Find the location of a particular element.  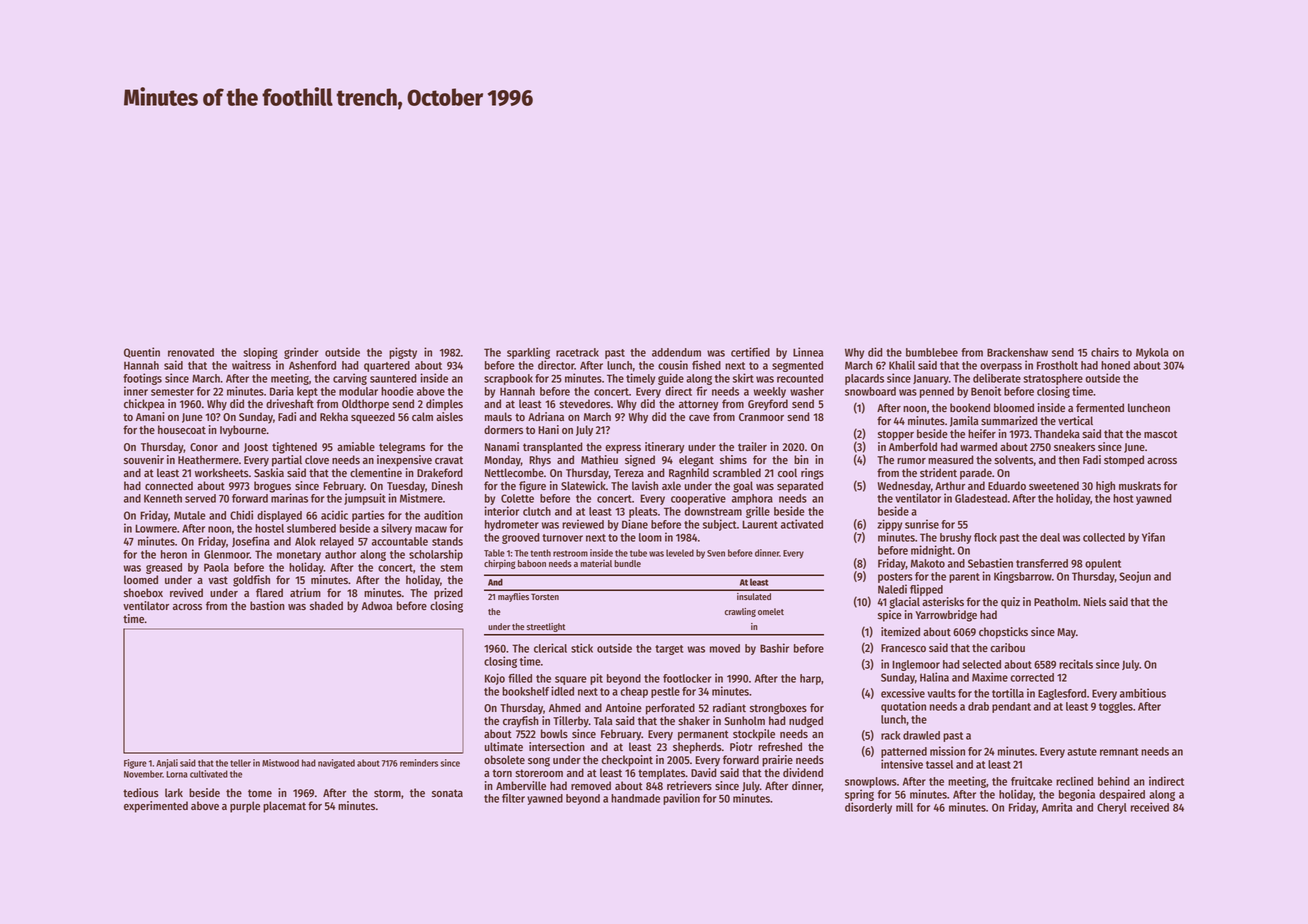

bastion is located at coordinates (267, 605).
